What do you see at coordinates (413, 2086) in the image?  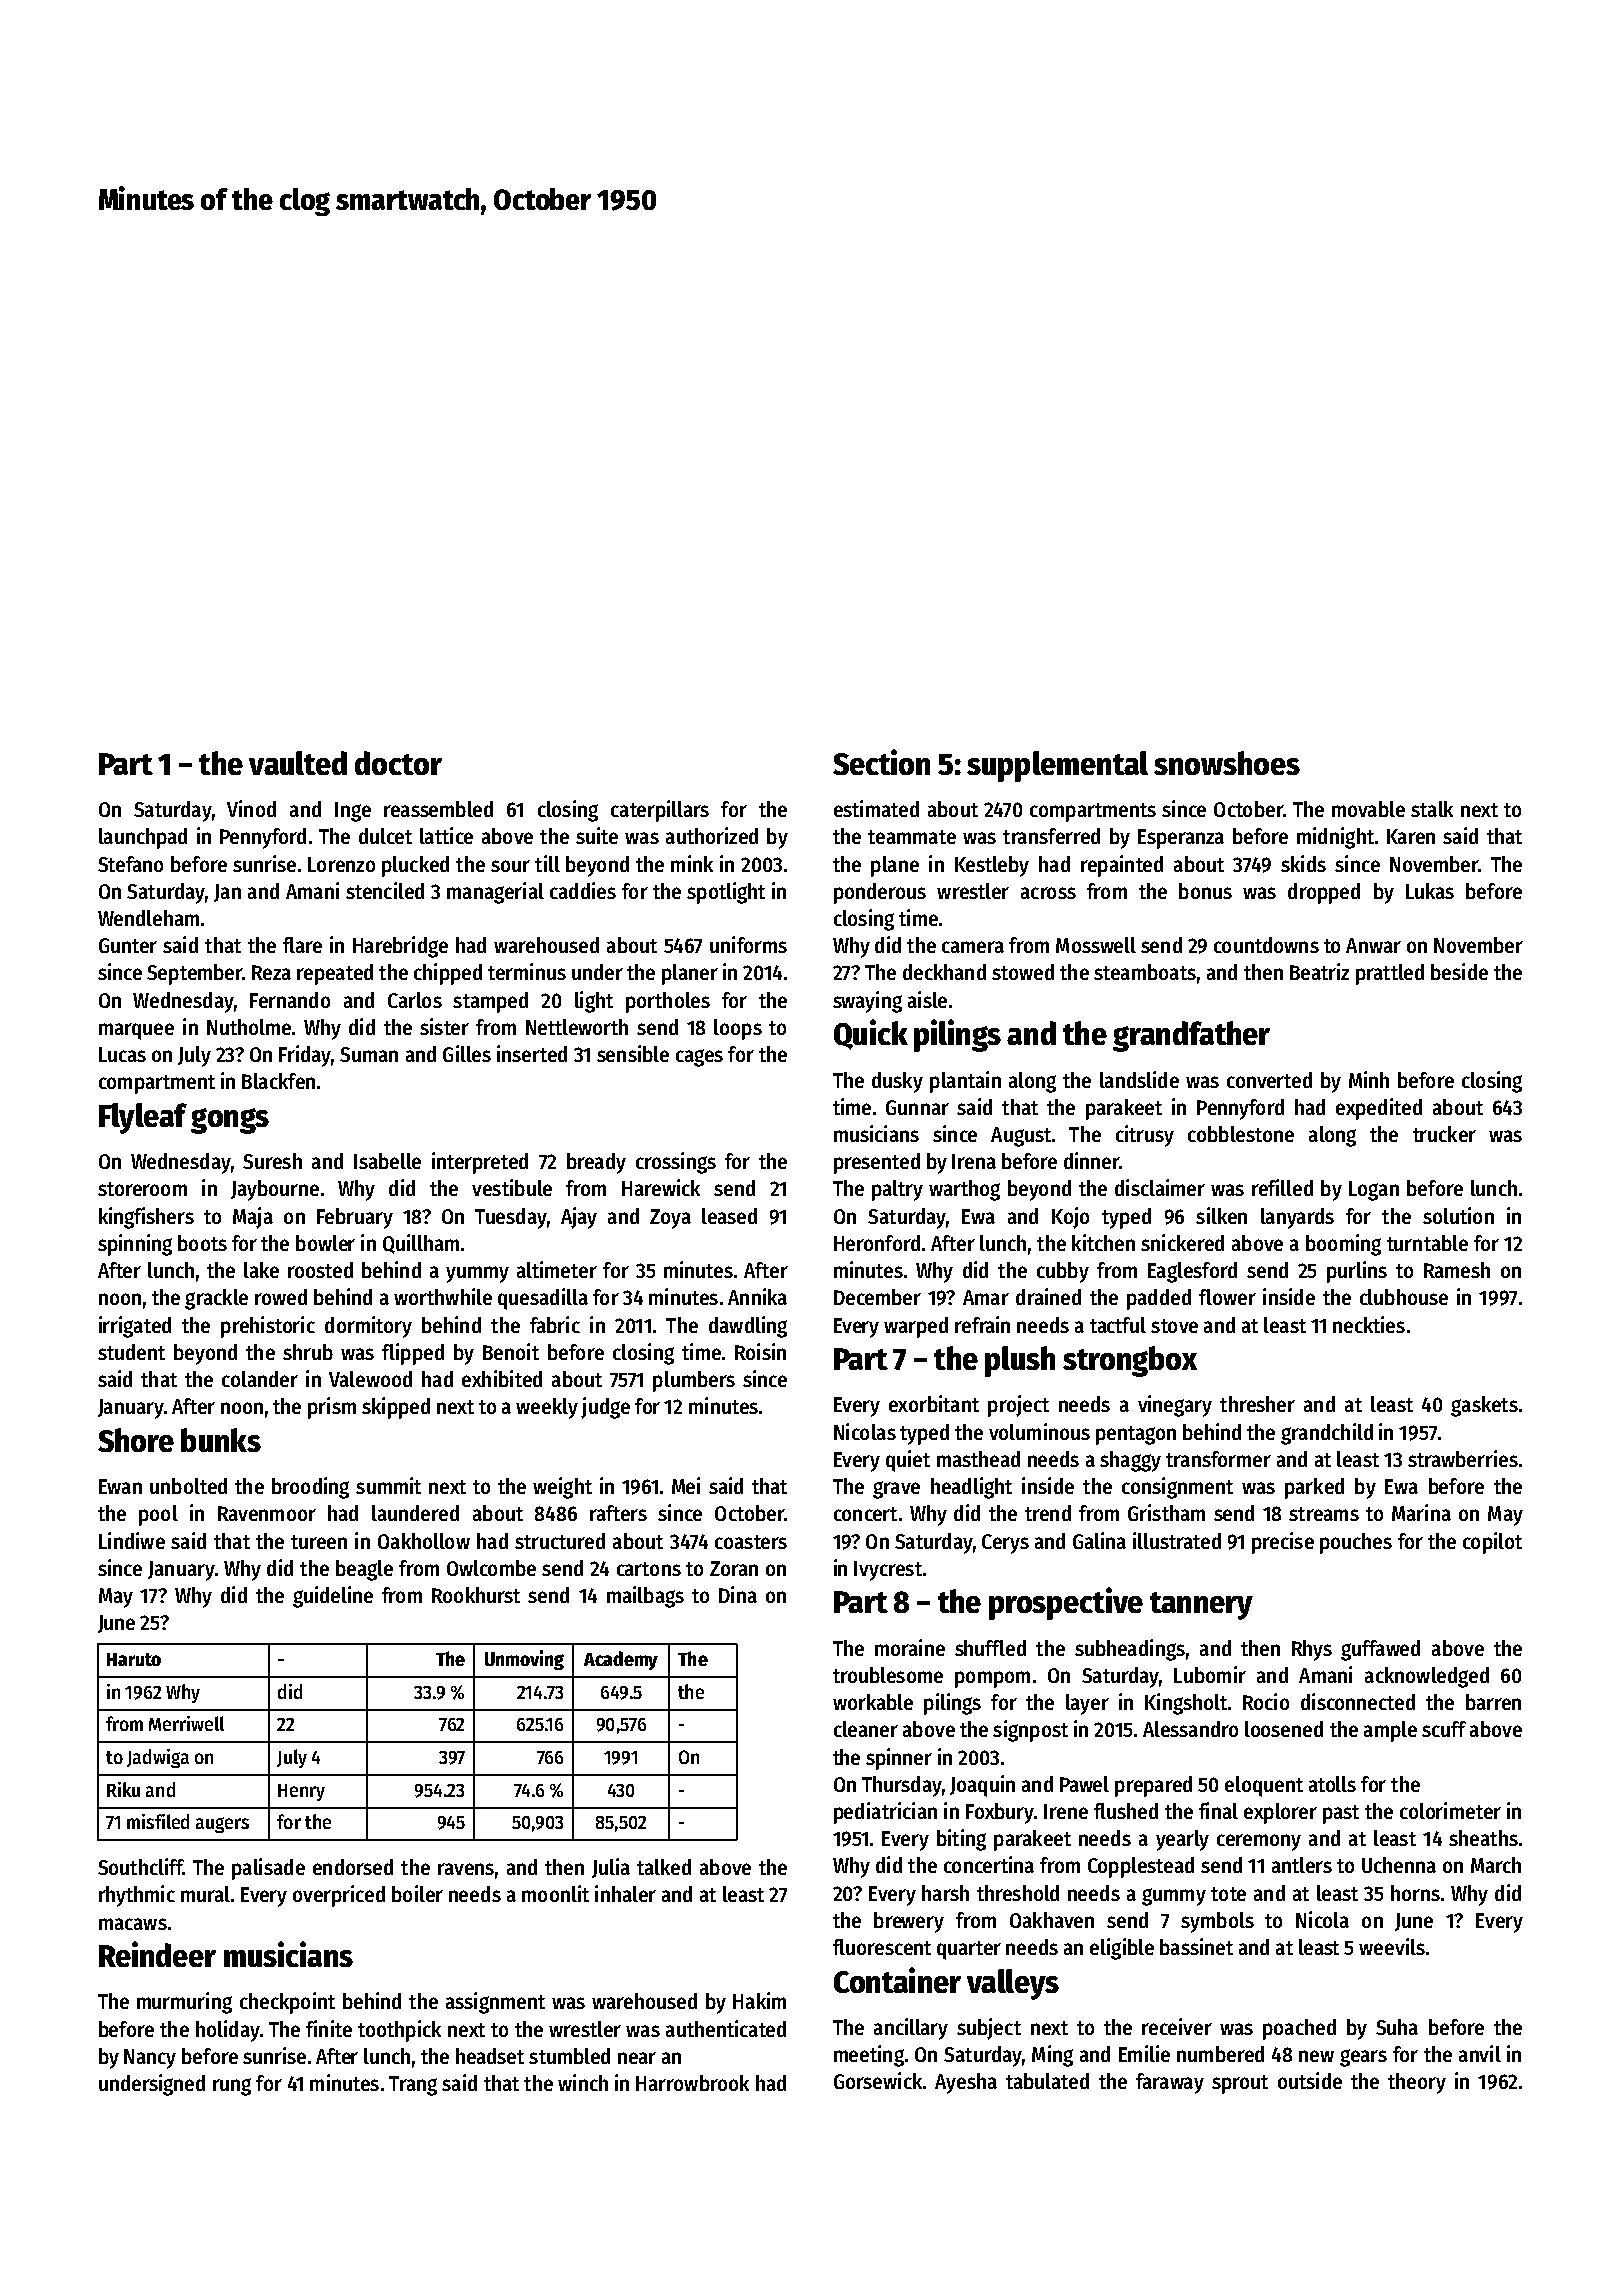 I see `Trang` at bounding box center [413, 2086].
